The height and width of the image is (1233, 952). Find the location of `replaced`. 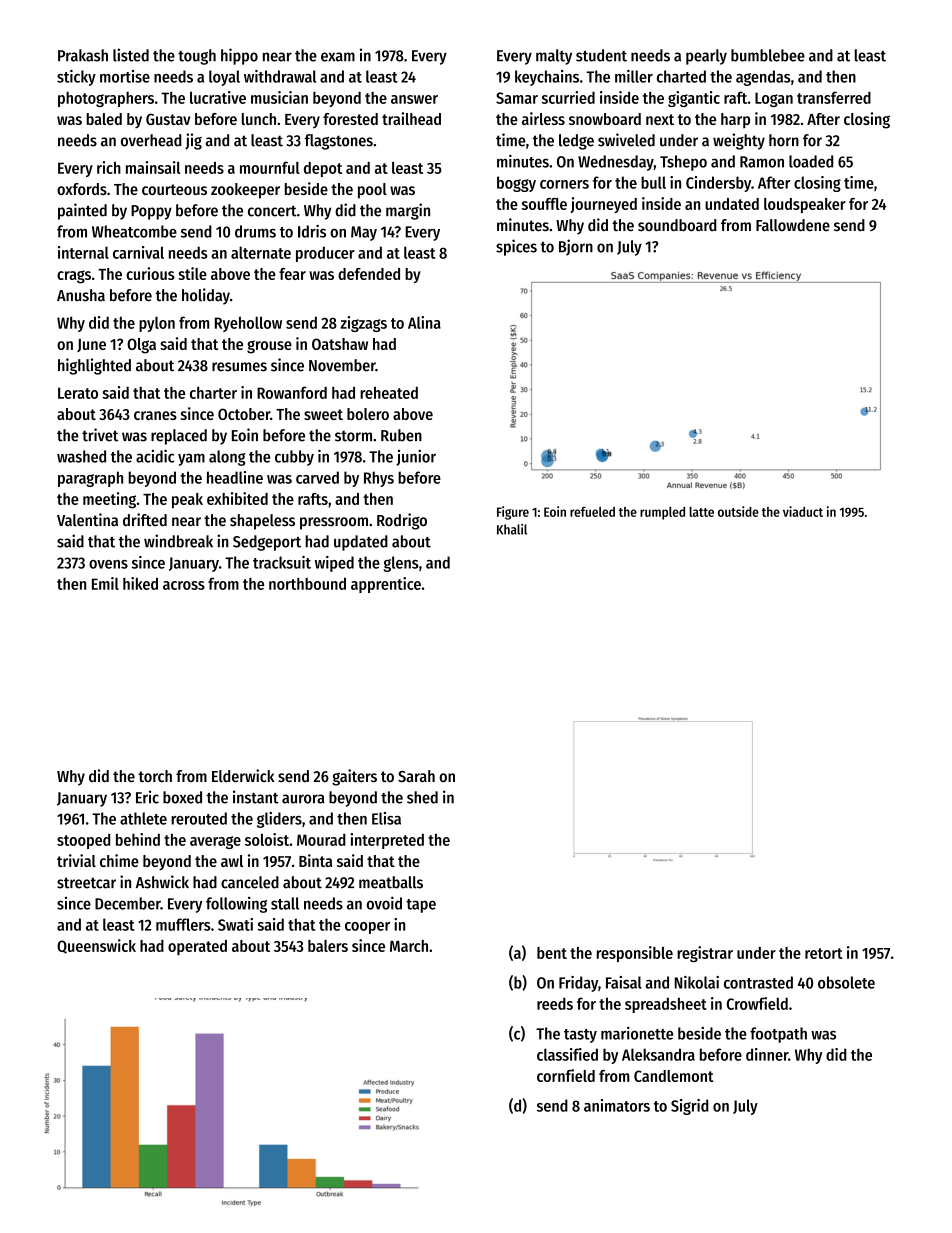

replaced is located at coordinates (179, 437).
